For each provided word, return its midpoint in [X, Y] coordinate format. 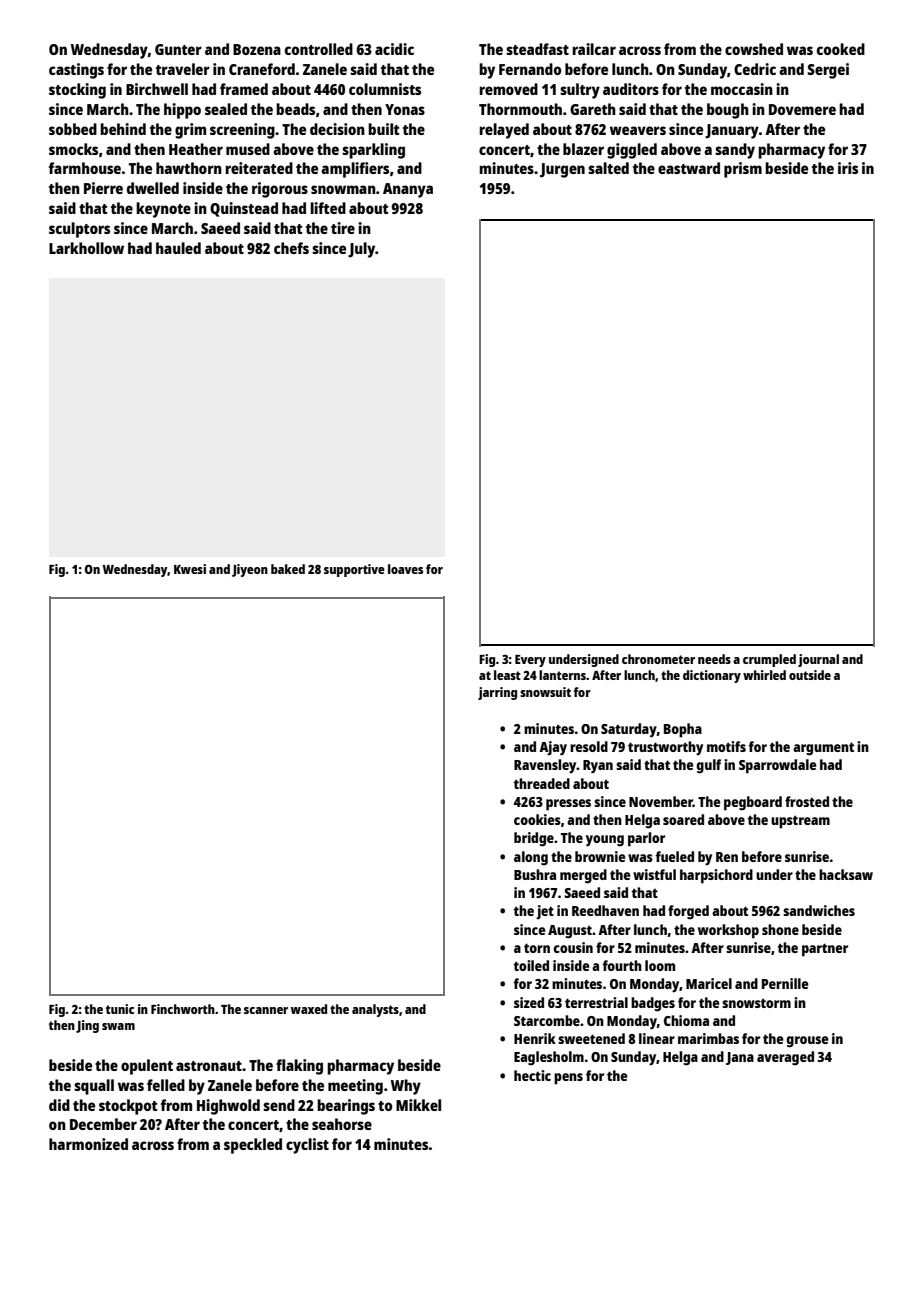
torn [537, 948]
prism [743, 170]
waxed [309, 1009]
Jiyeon [250, 570]
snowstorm [756, 1003]
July [361, 250]
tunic [120, 1009]
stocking [77, 91]
